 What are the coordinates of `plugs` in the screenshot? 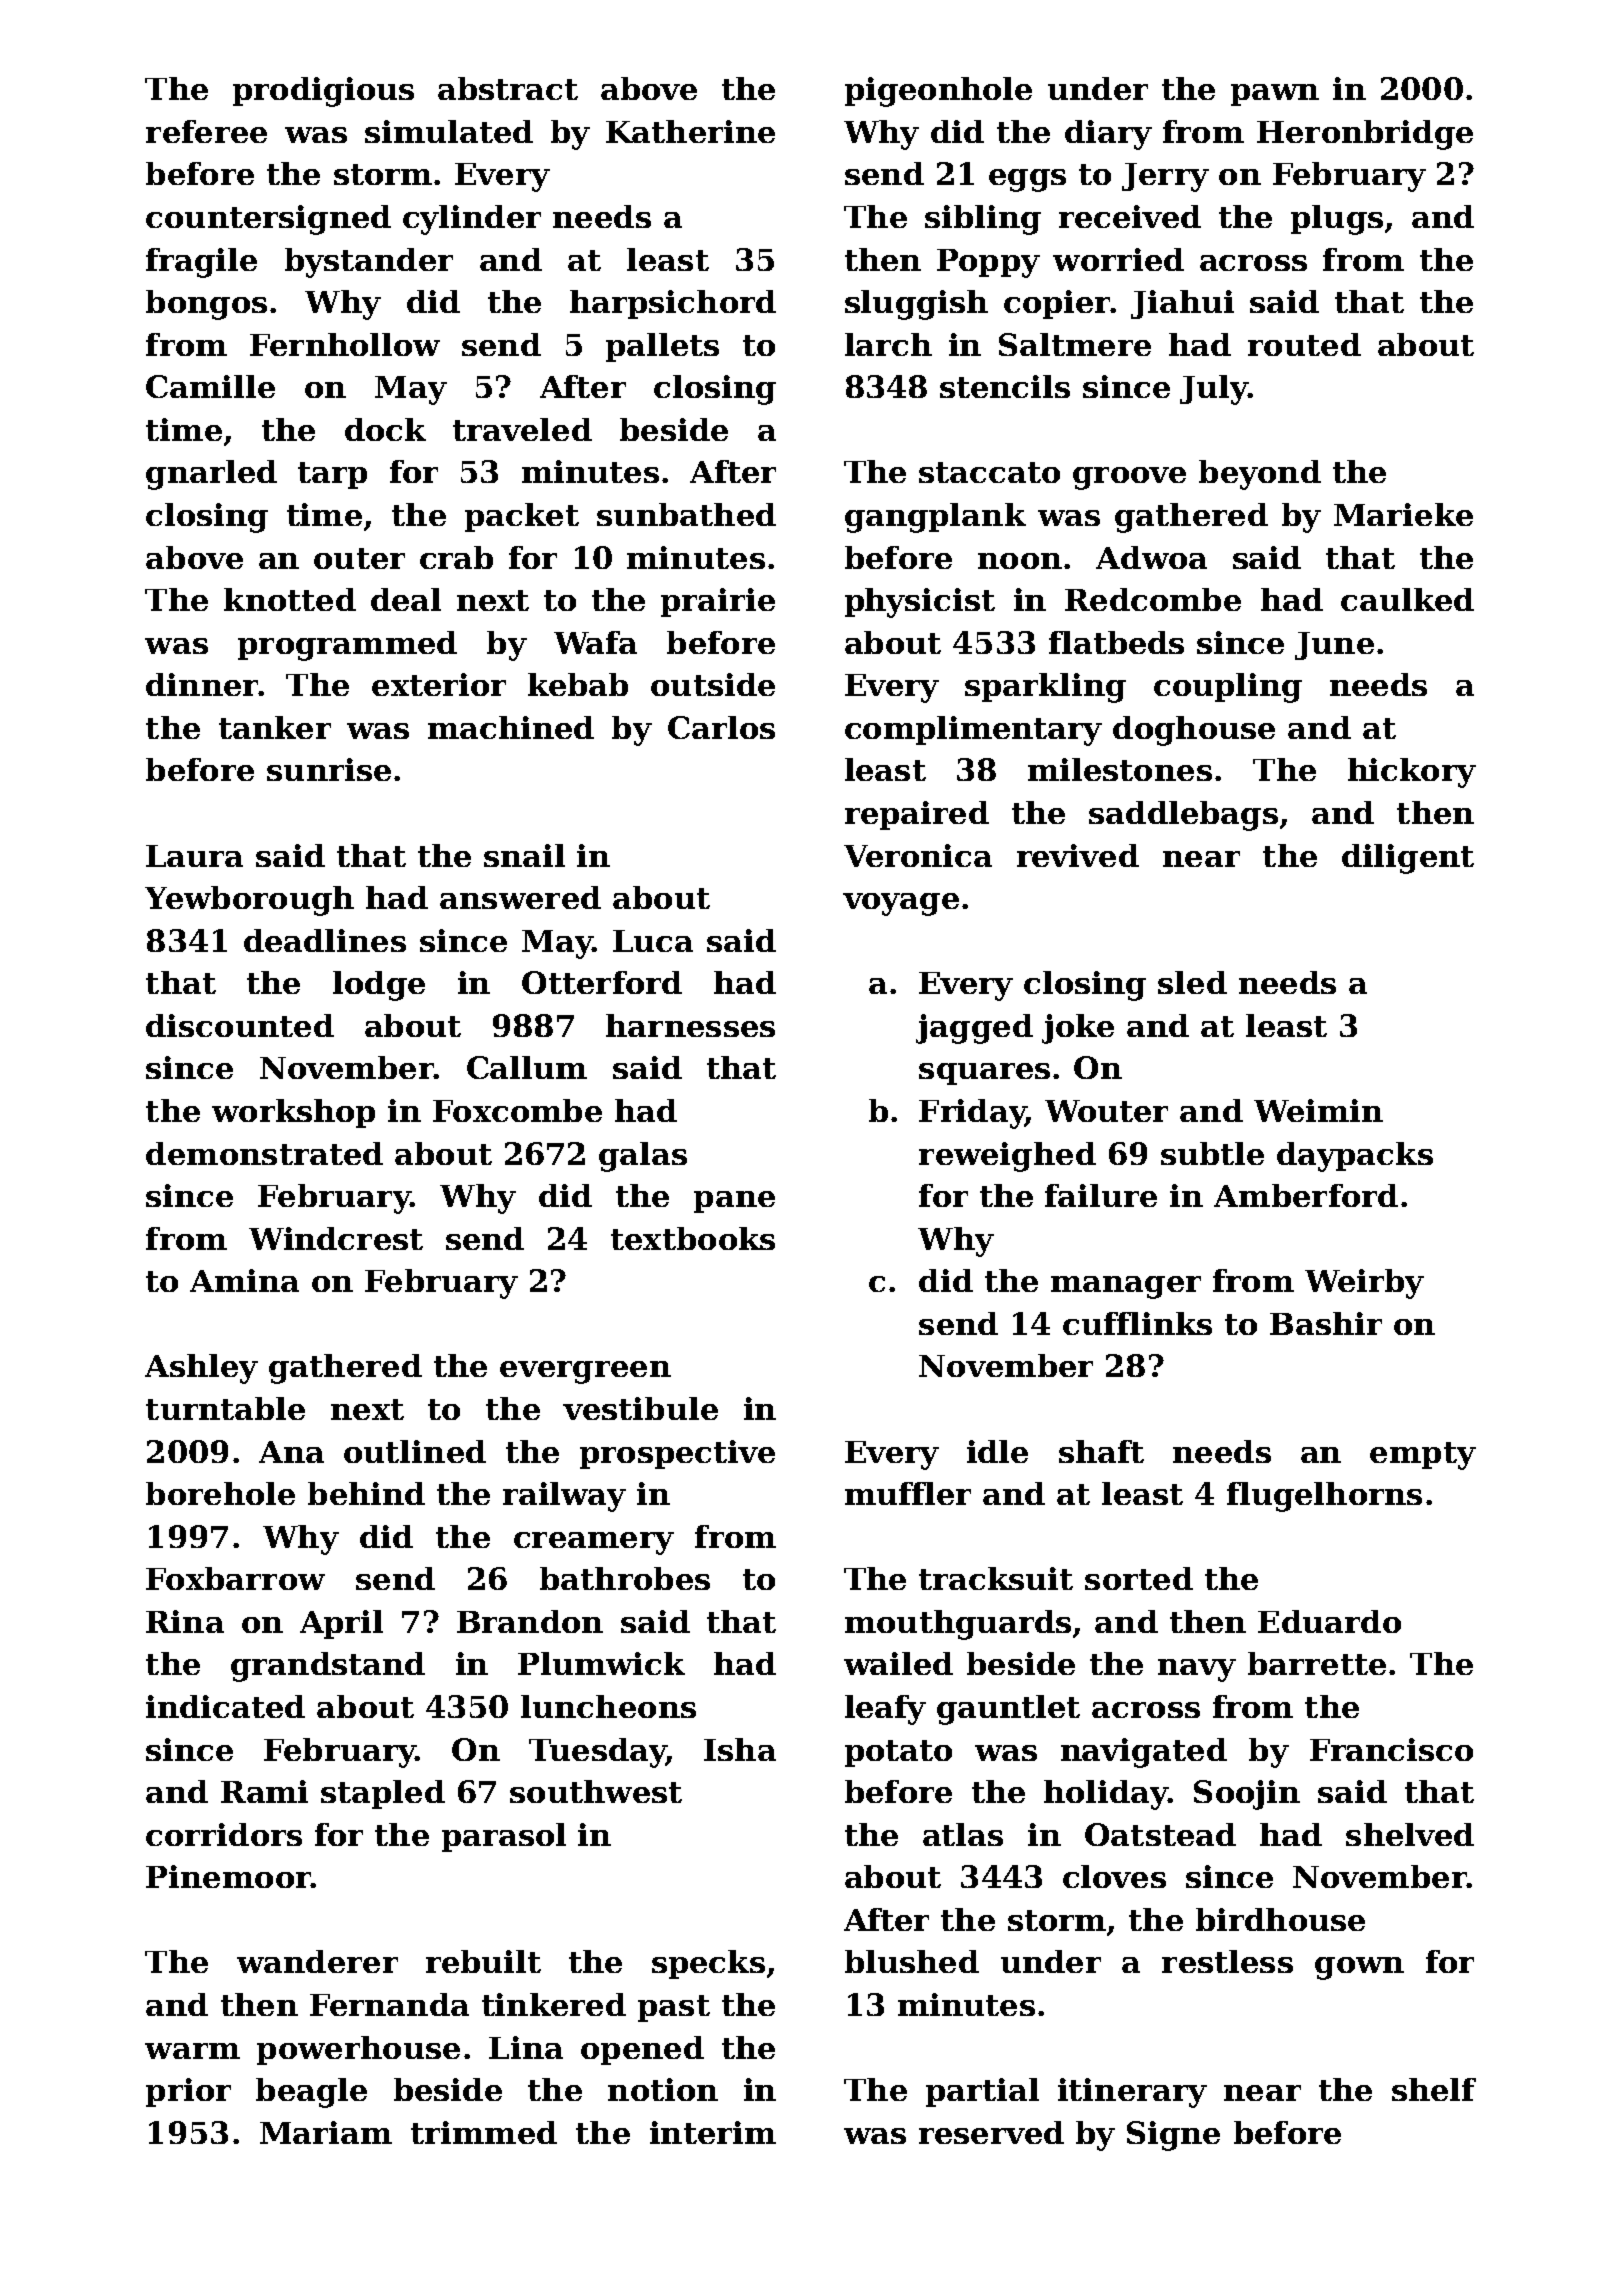 It's located at (1337, 220).
